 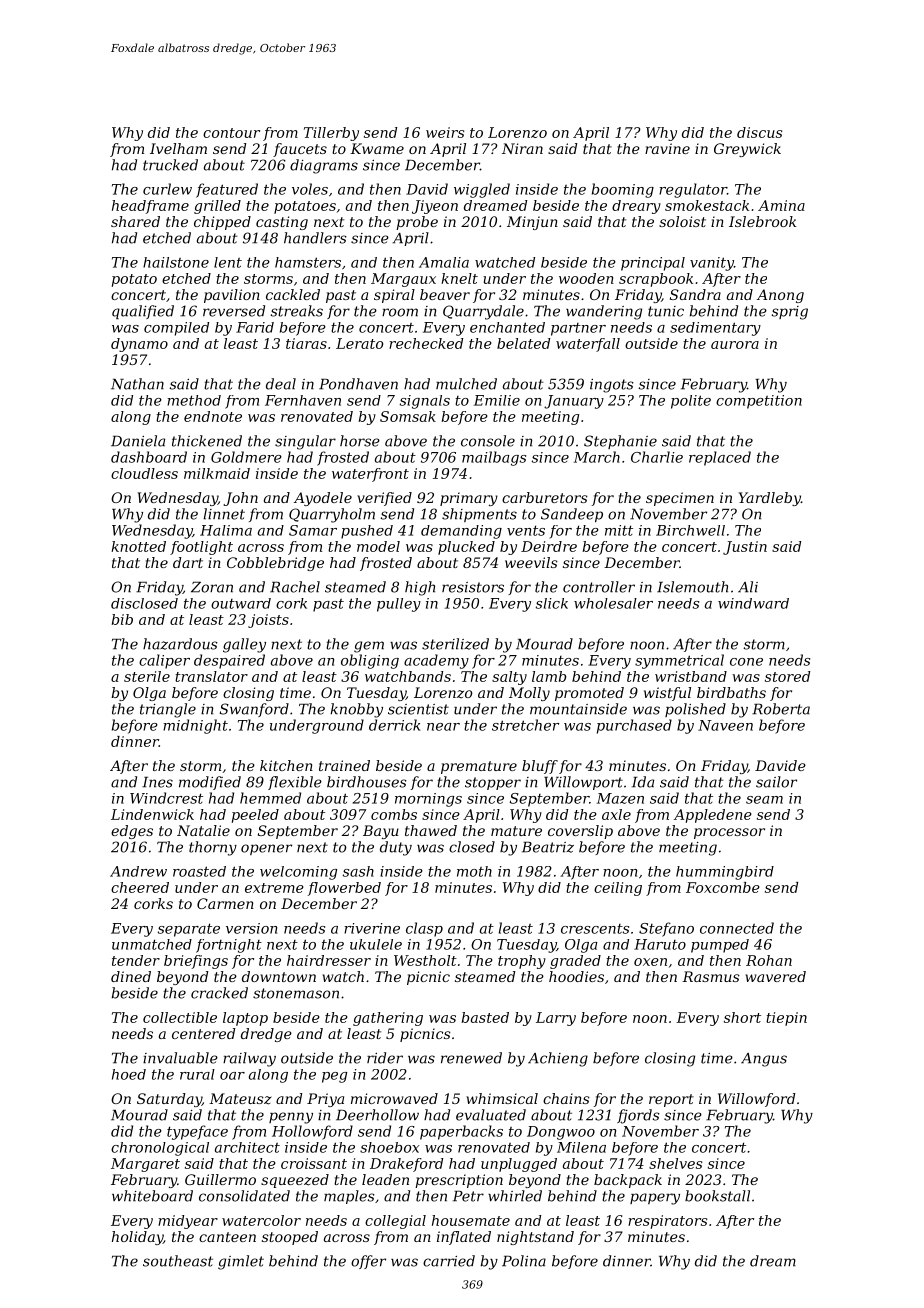 What do you see at coordinates (251, 928) in the screenshot?
I see `version` at bounding box center [251, 928].
